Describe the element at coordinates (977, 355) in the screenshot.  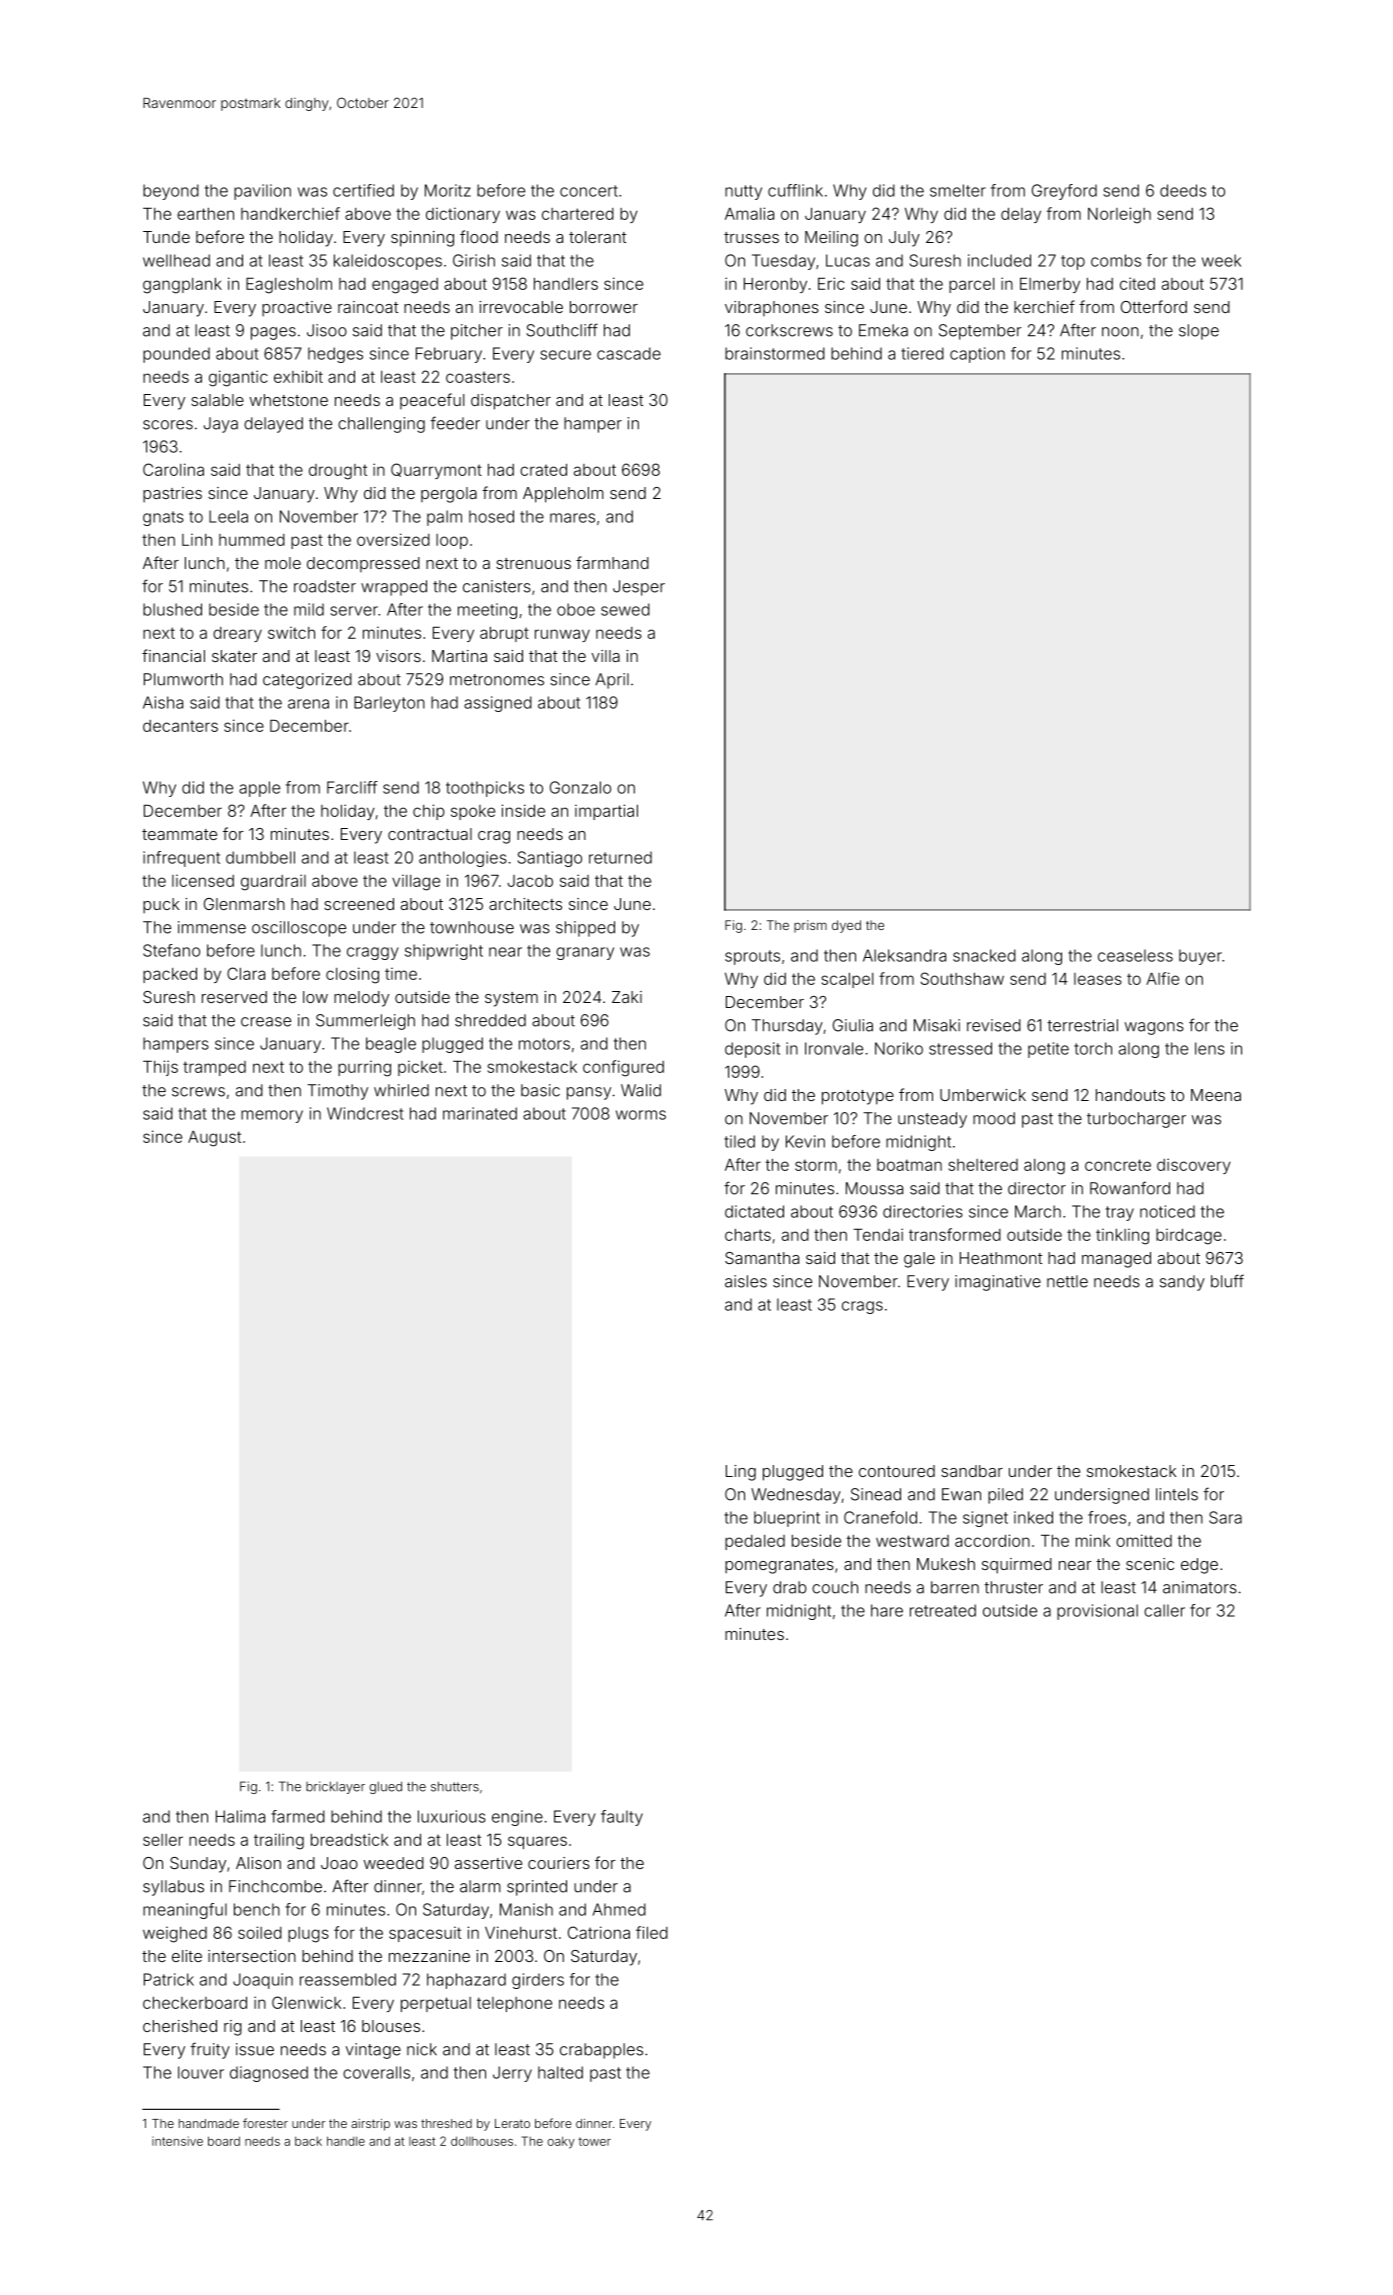
I see `caption` at that location.
